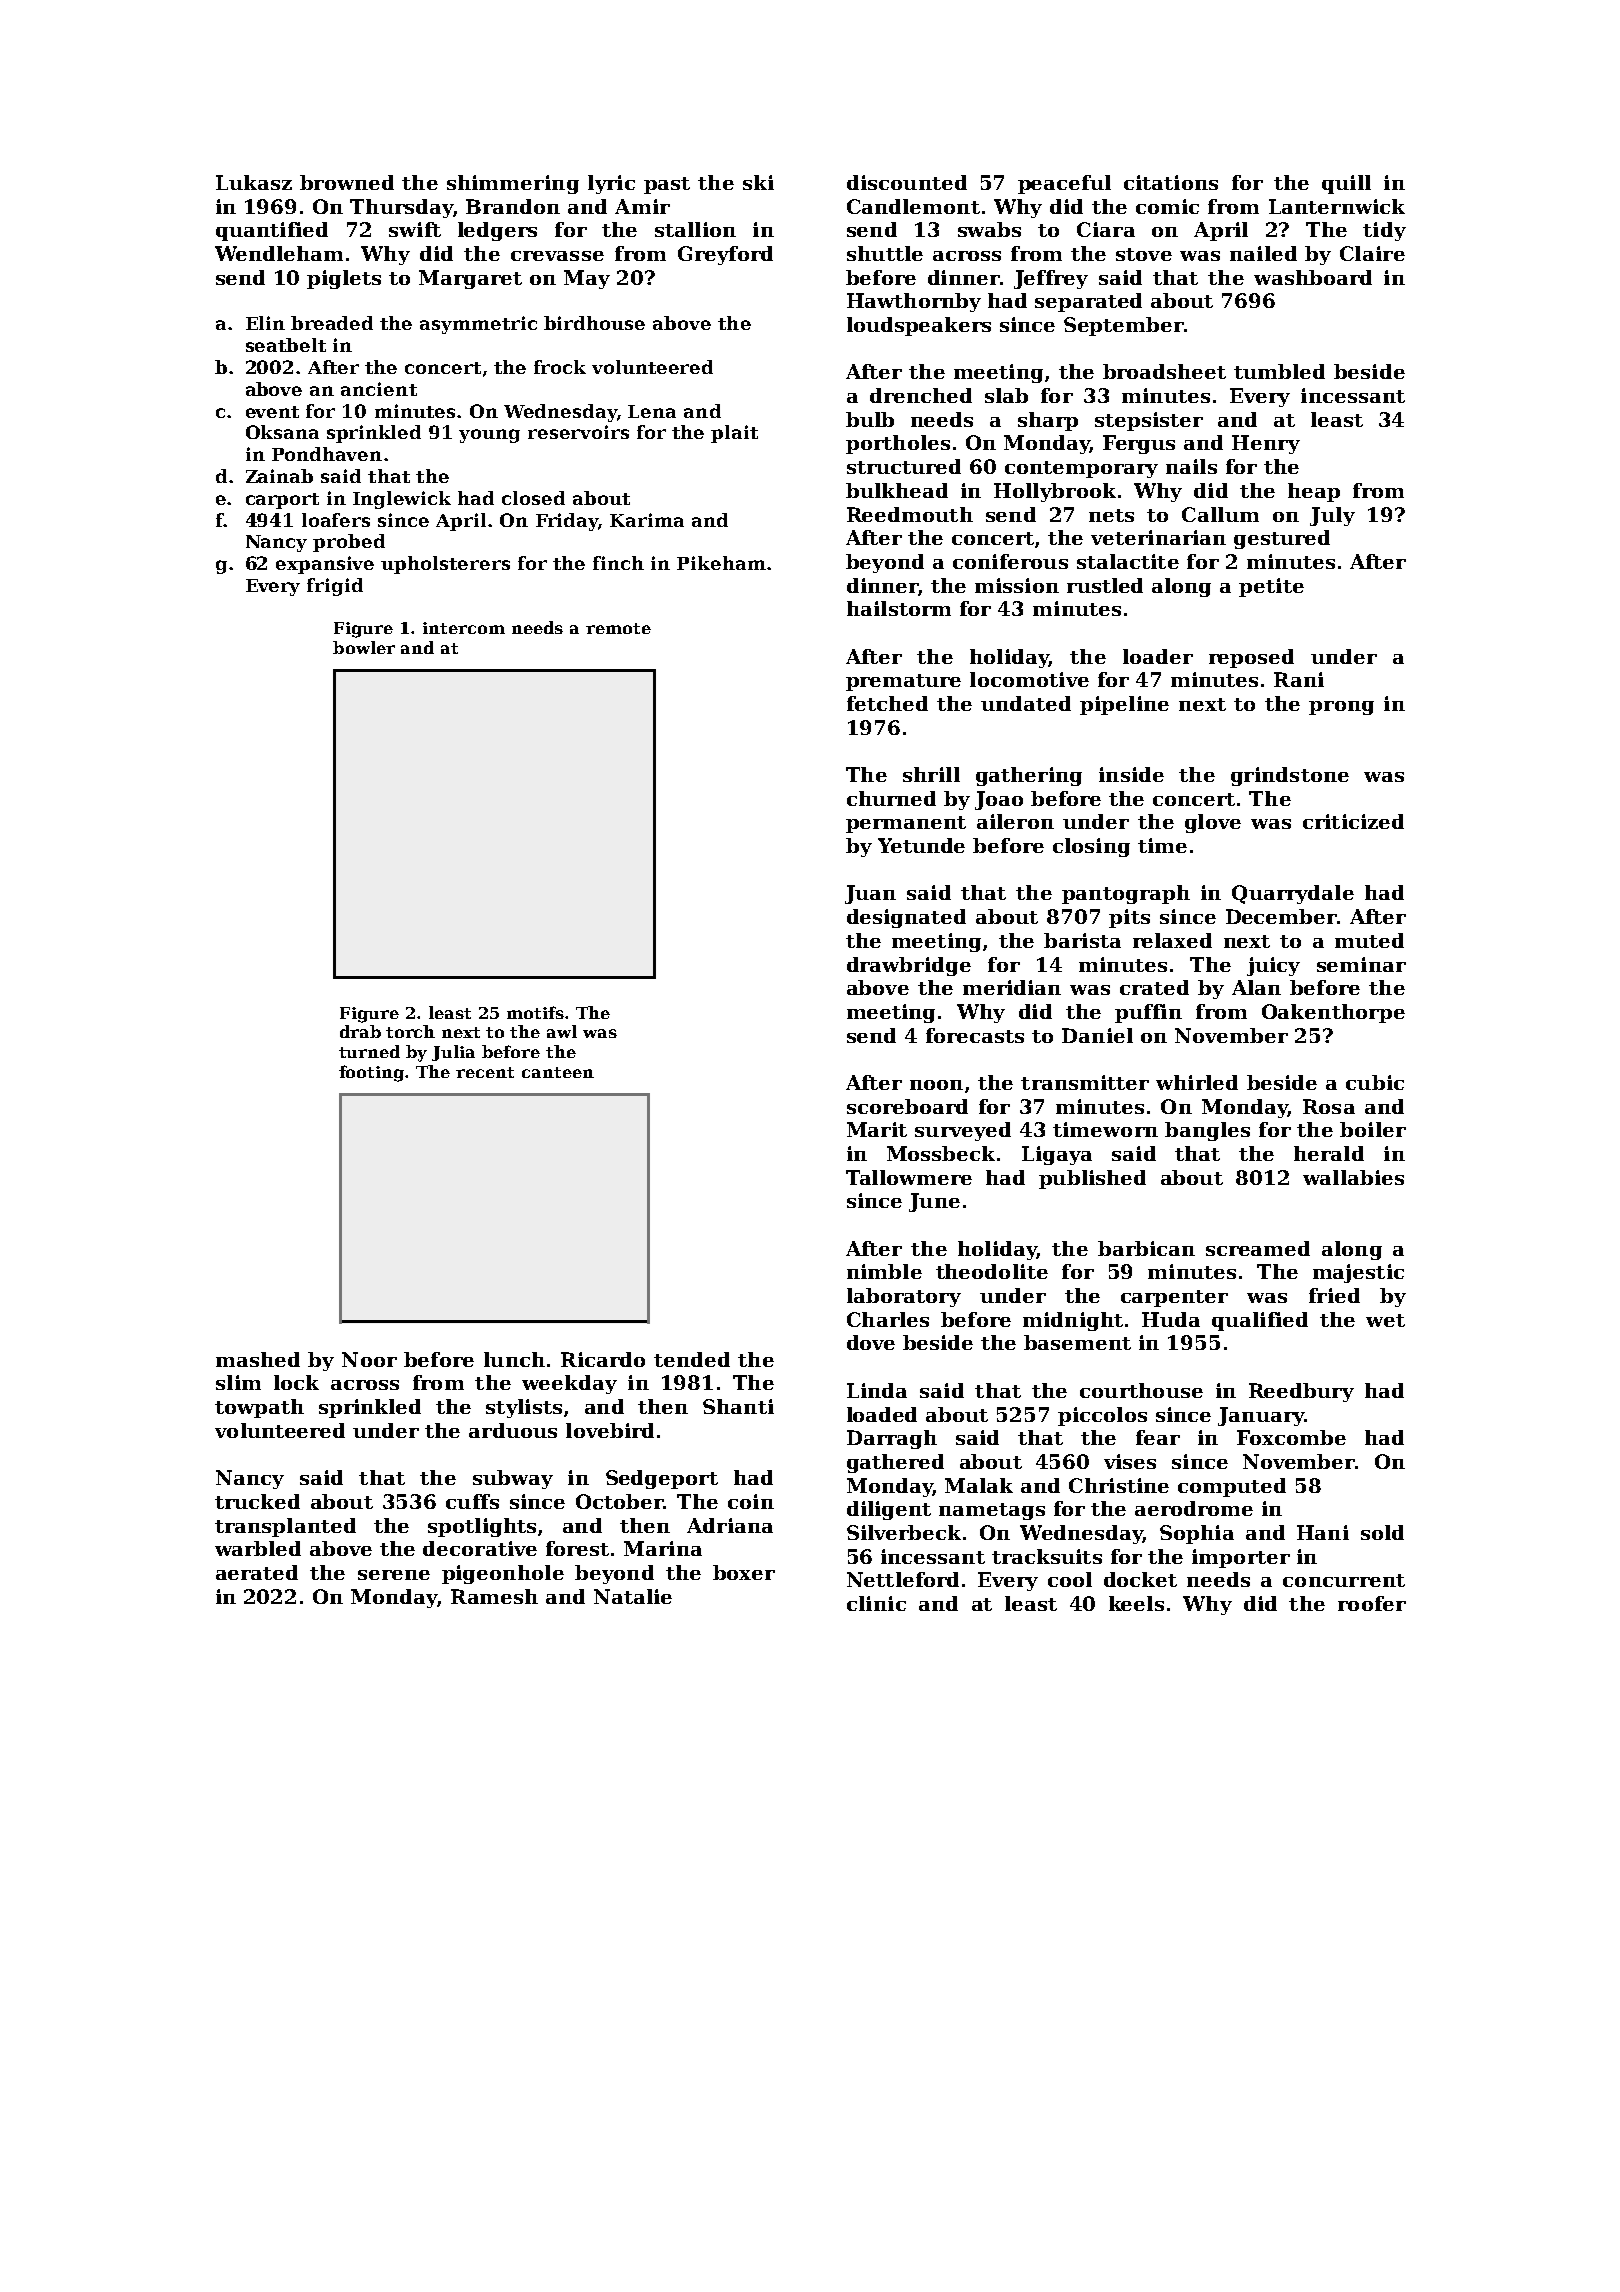 The width and height of the page is (1620, 2292). I want to click on mashed, so click(258, 1359).
